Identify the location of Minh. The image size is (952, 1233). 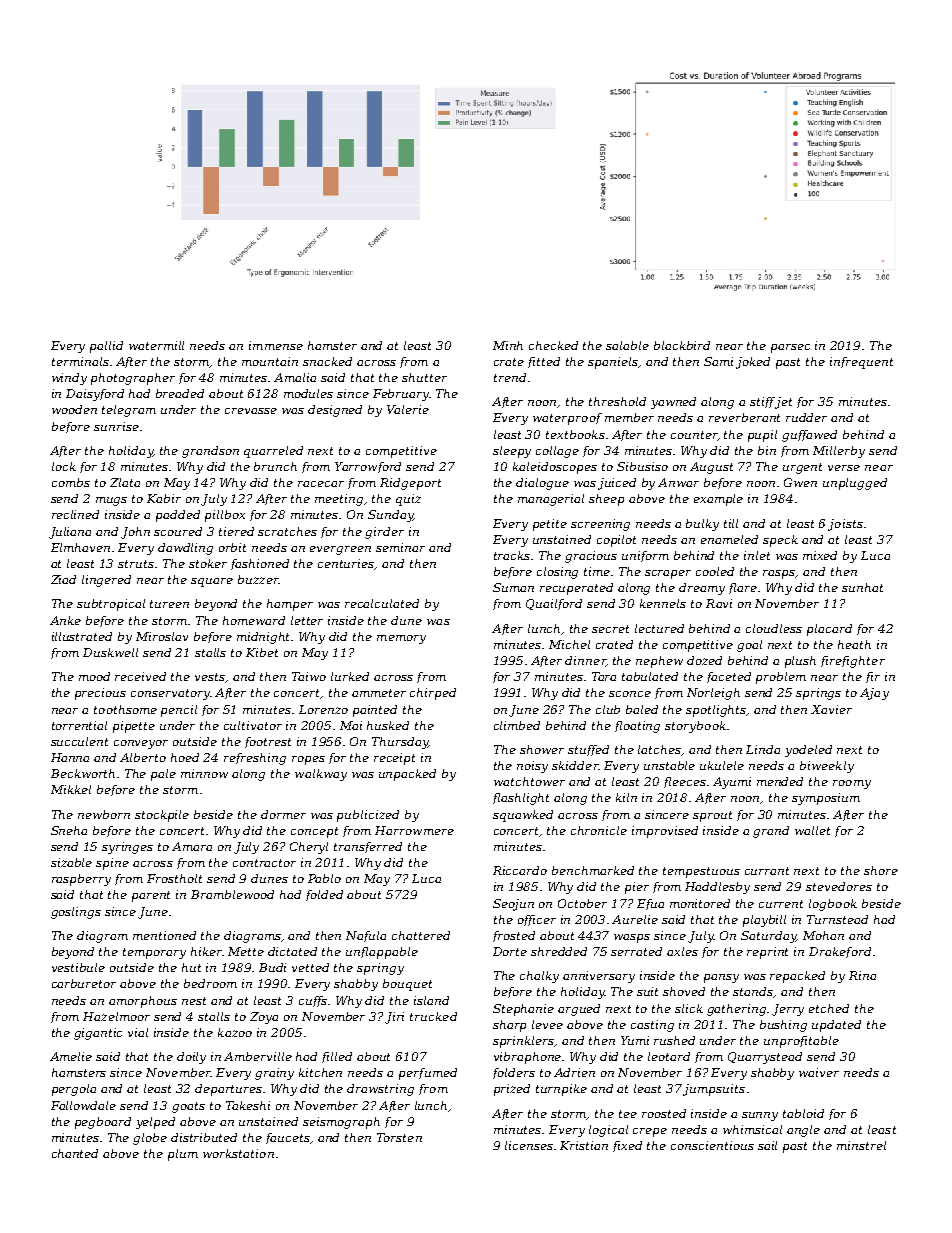
(508, 345).
